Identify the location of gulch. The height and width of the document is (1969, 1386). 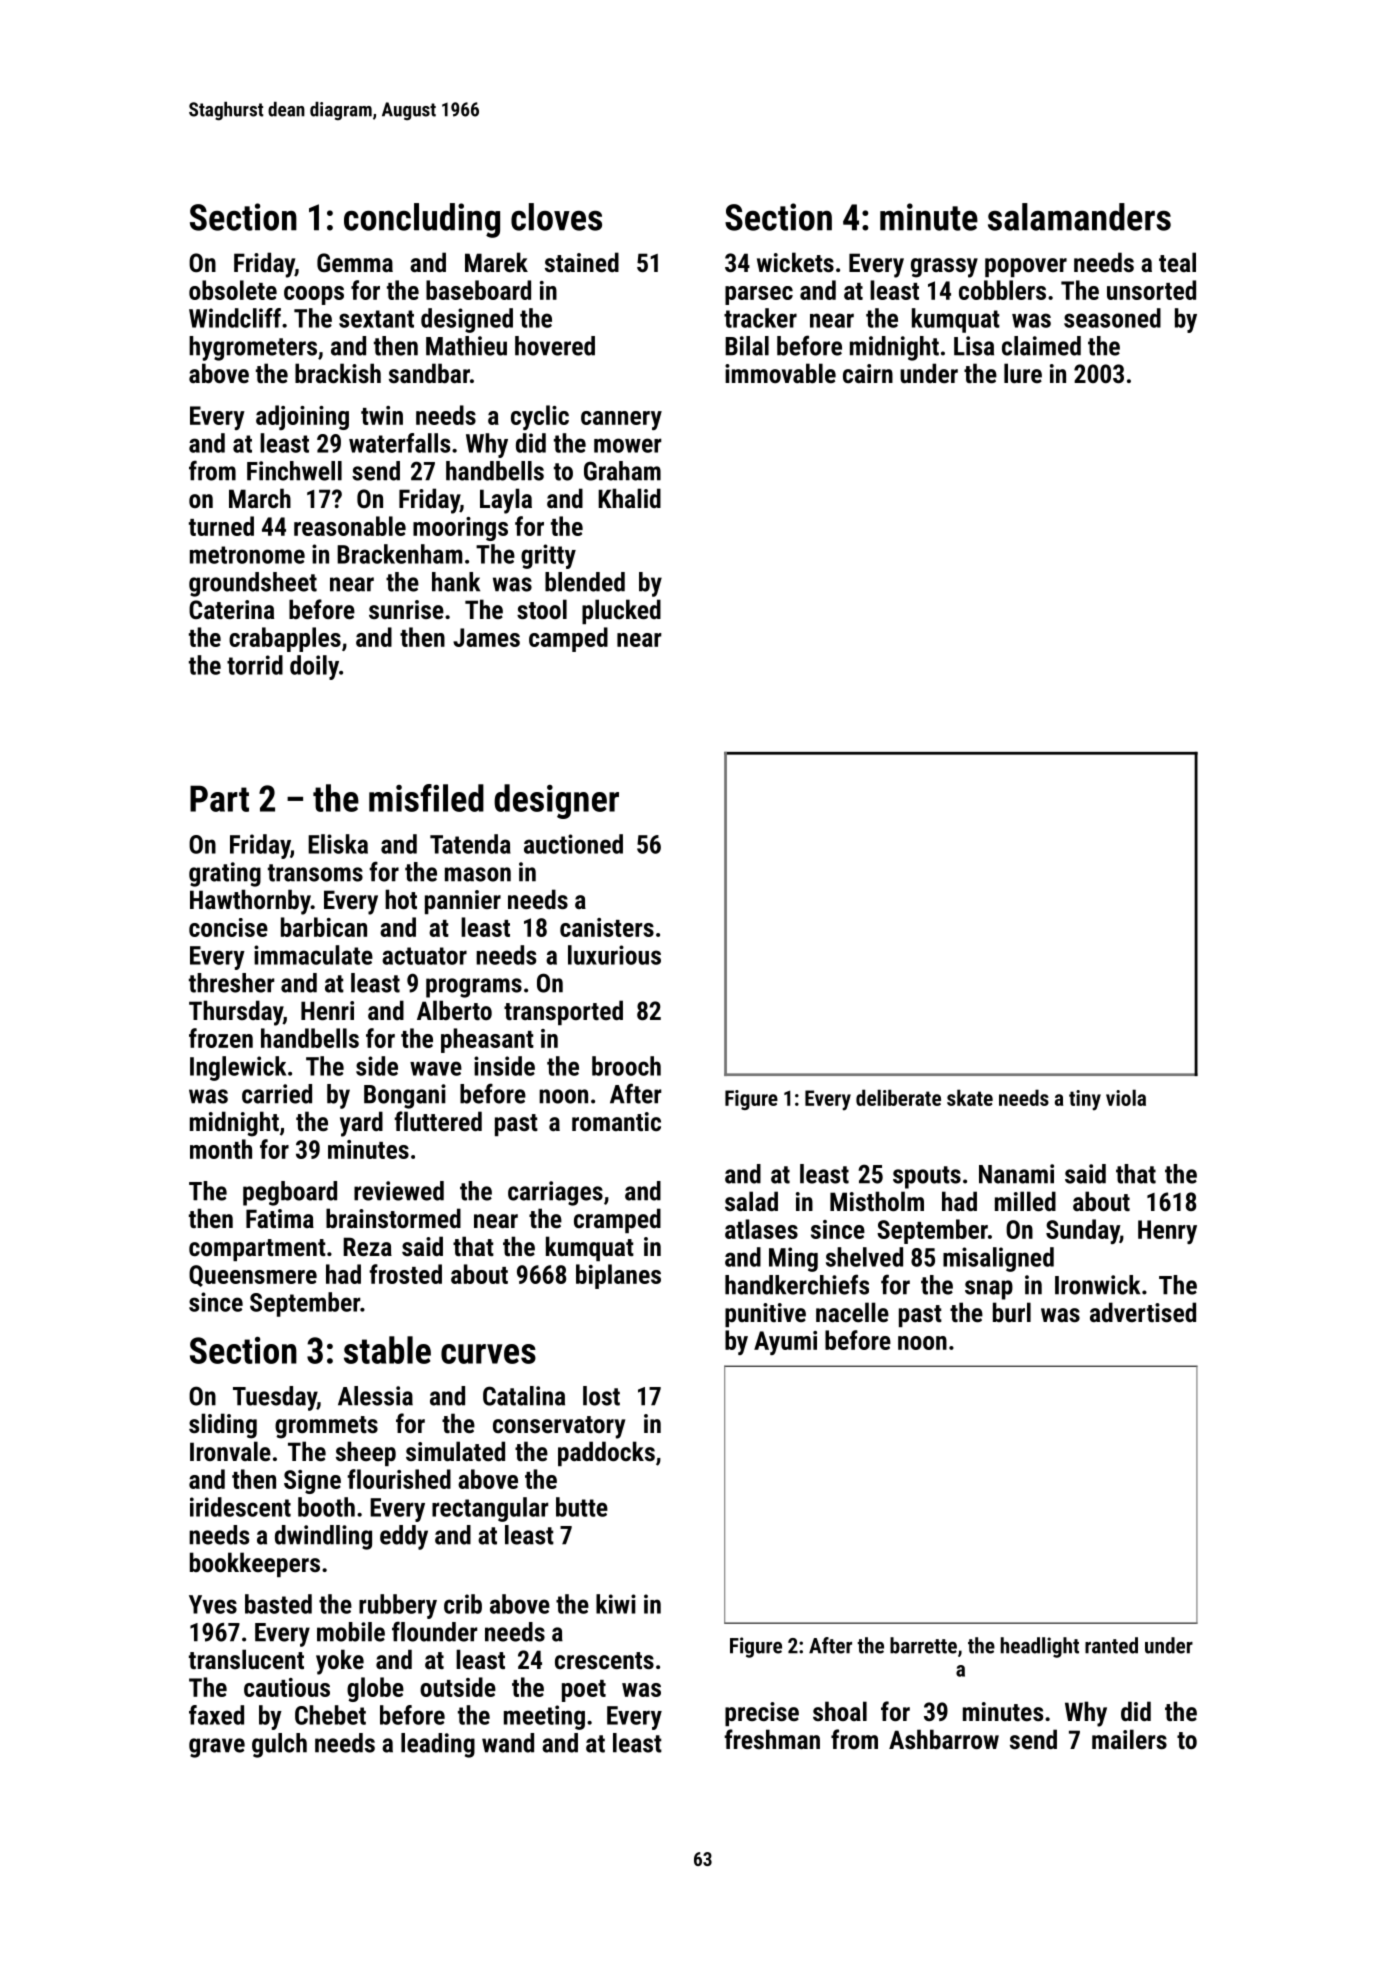
(279, 1745).
